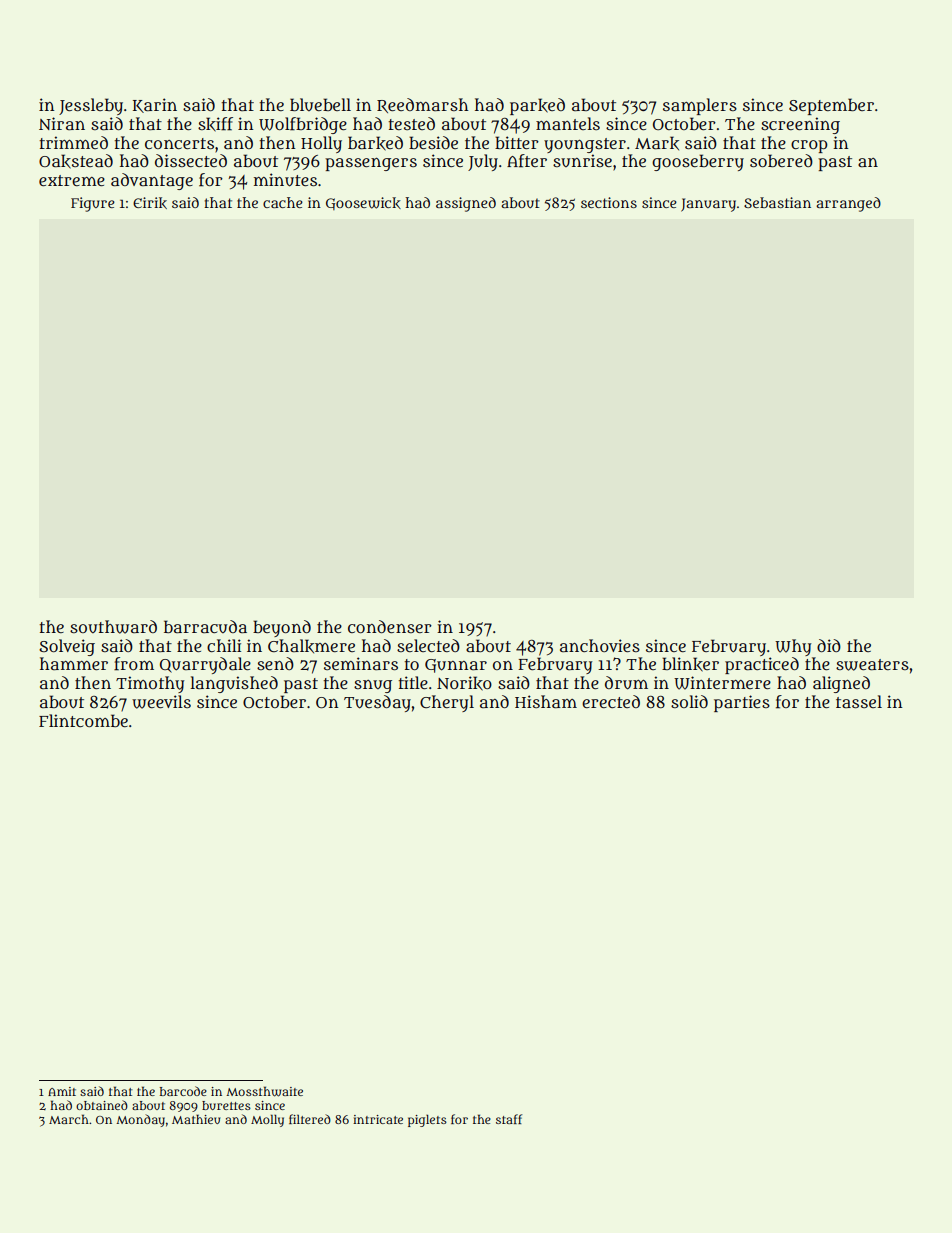 The image size is (952, 1233). What do you see at coordinates (700, 106) in the screenshot?
I see `samplers` at bounding box center [700, 106].
